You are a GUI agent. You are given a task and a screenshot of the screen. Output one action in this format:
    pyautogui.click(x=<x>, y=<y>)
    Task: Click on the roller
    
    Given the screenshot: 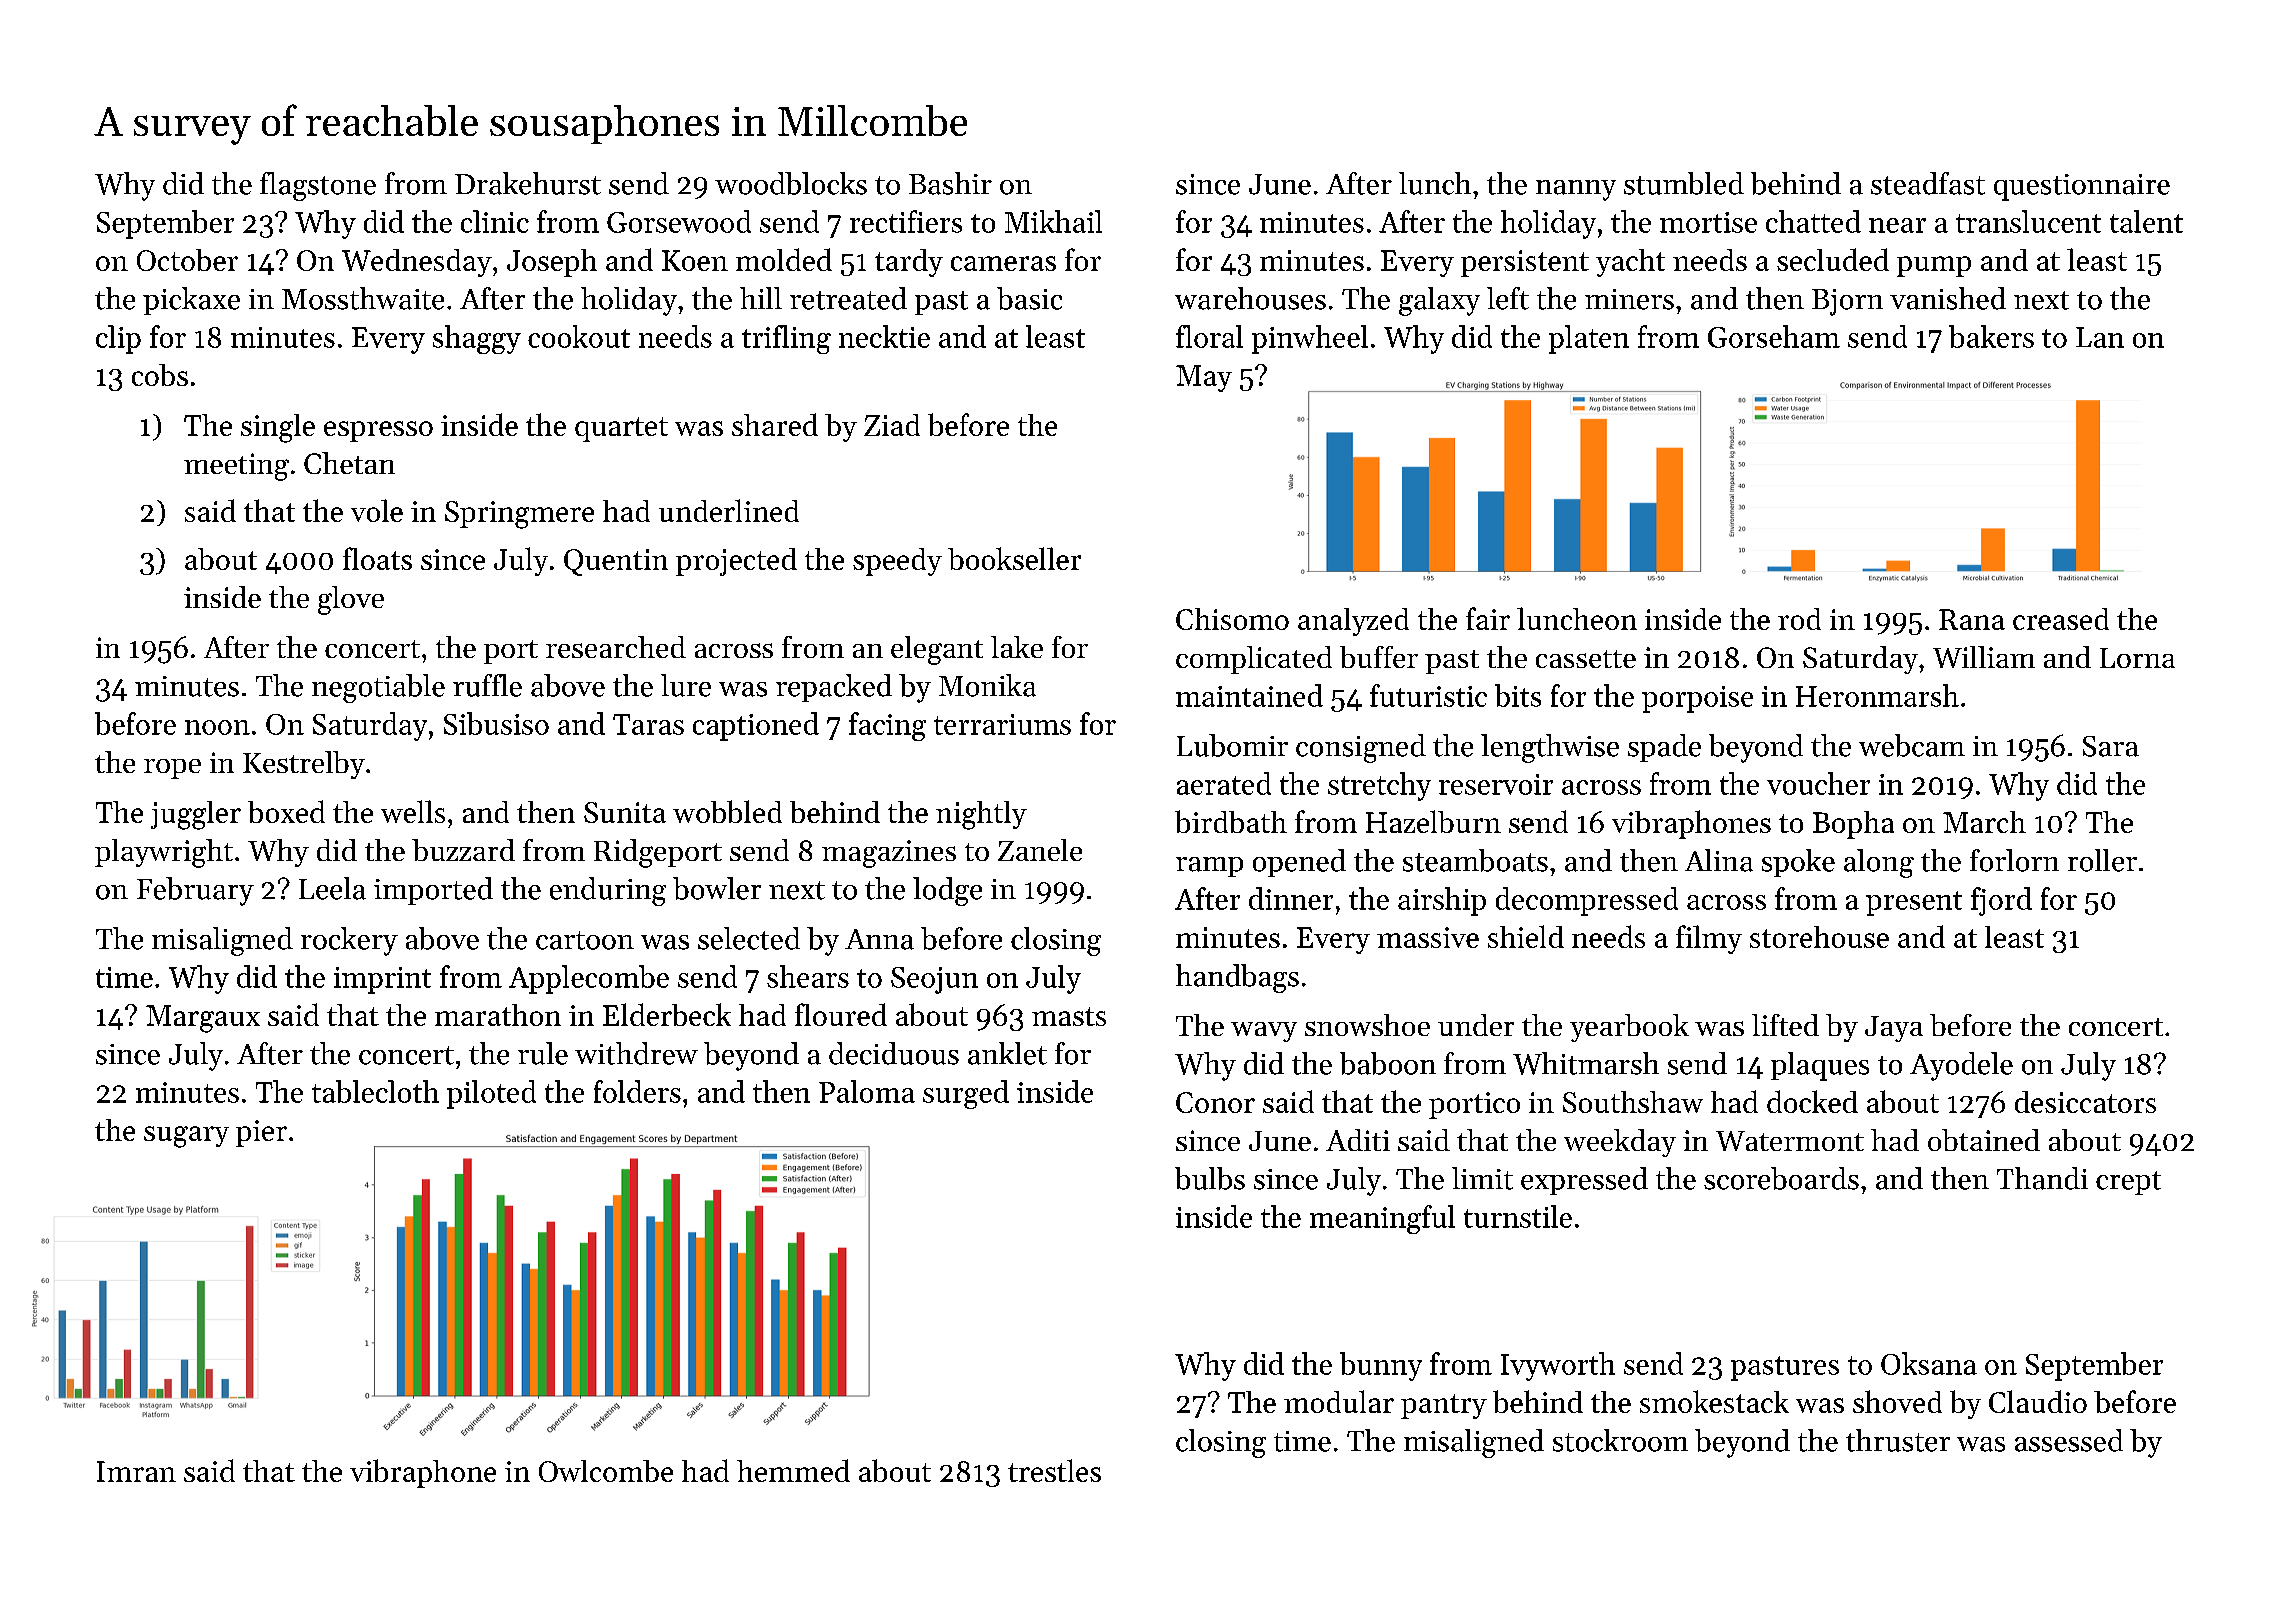 What is the action you would take?
    pyautogui.click(x=2102, y=860)
